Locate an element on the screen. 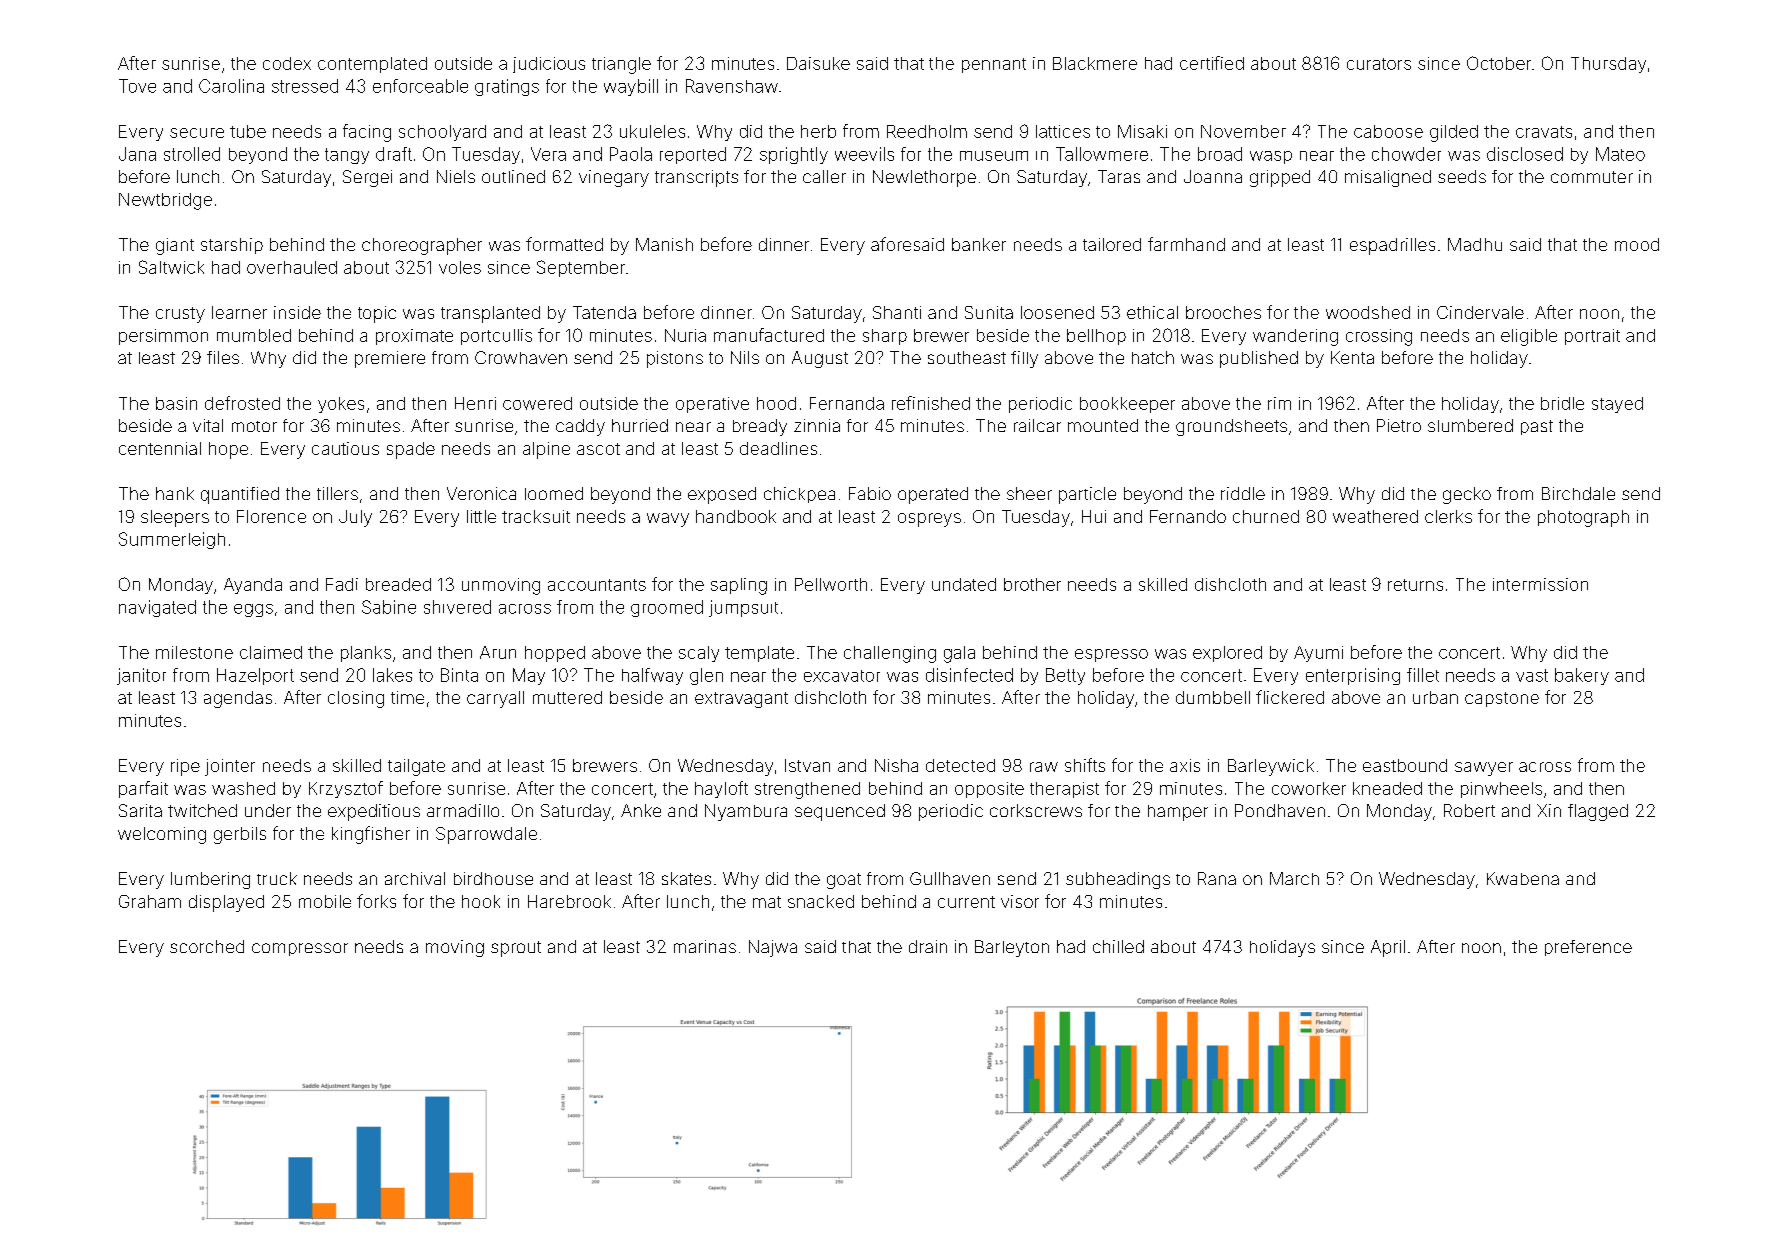  overhauled is located at coordinates (292, 267).
